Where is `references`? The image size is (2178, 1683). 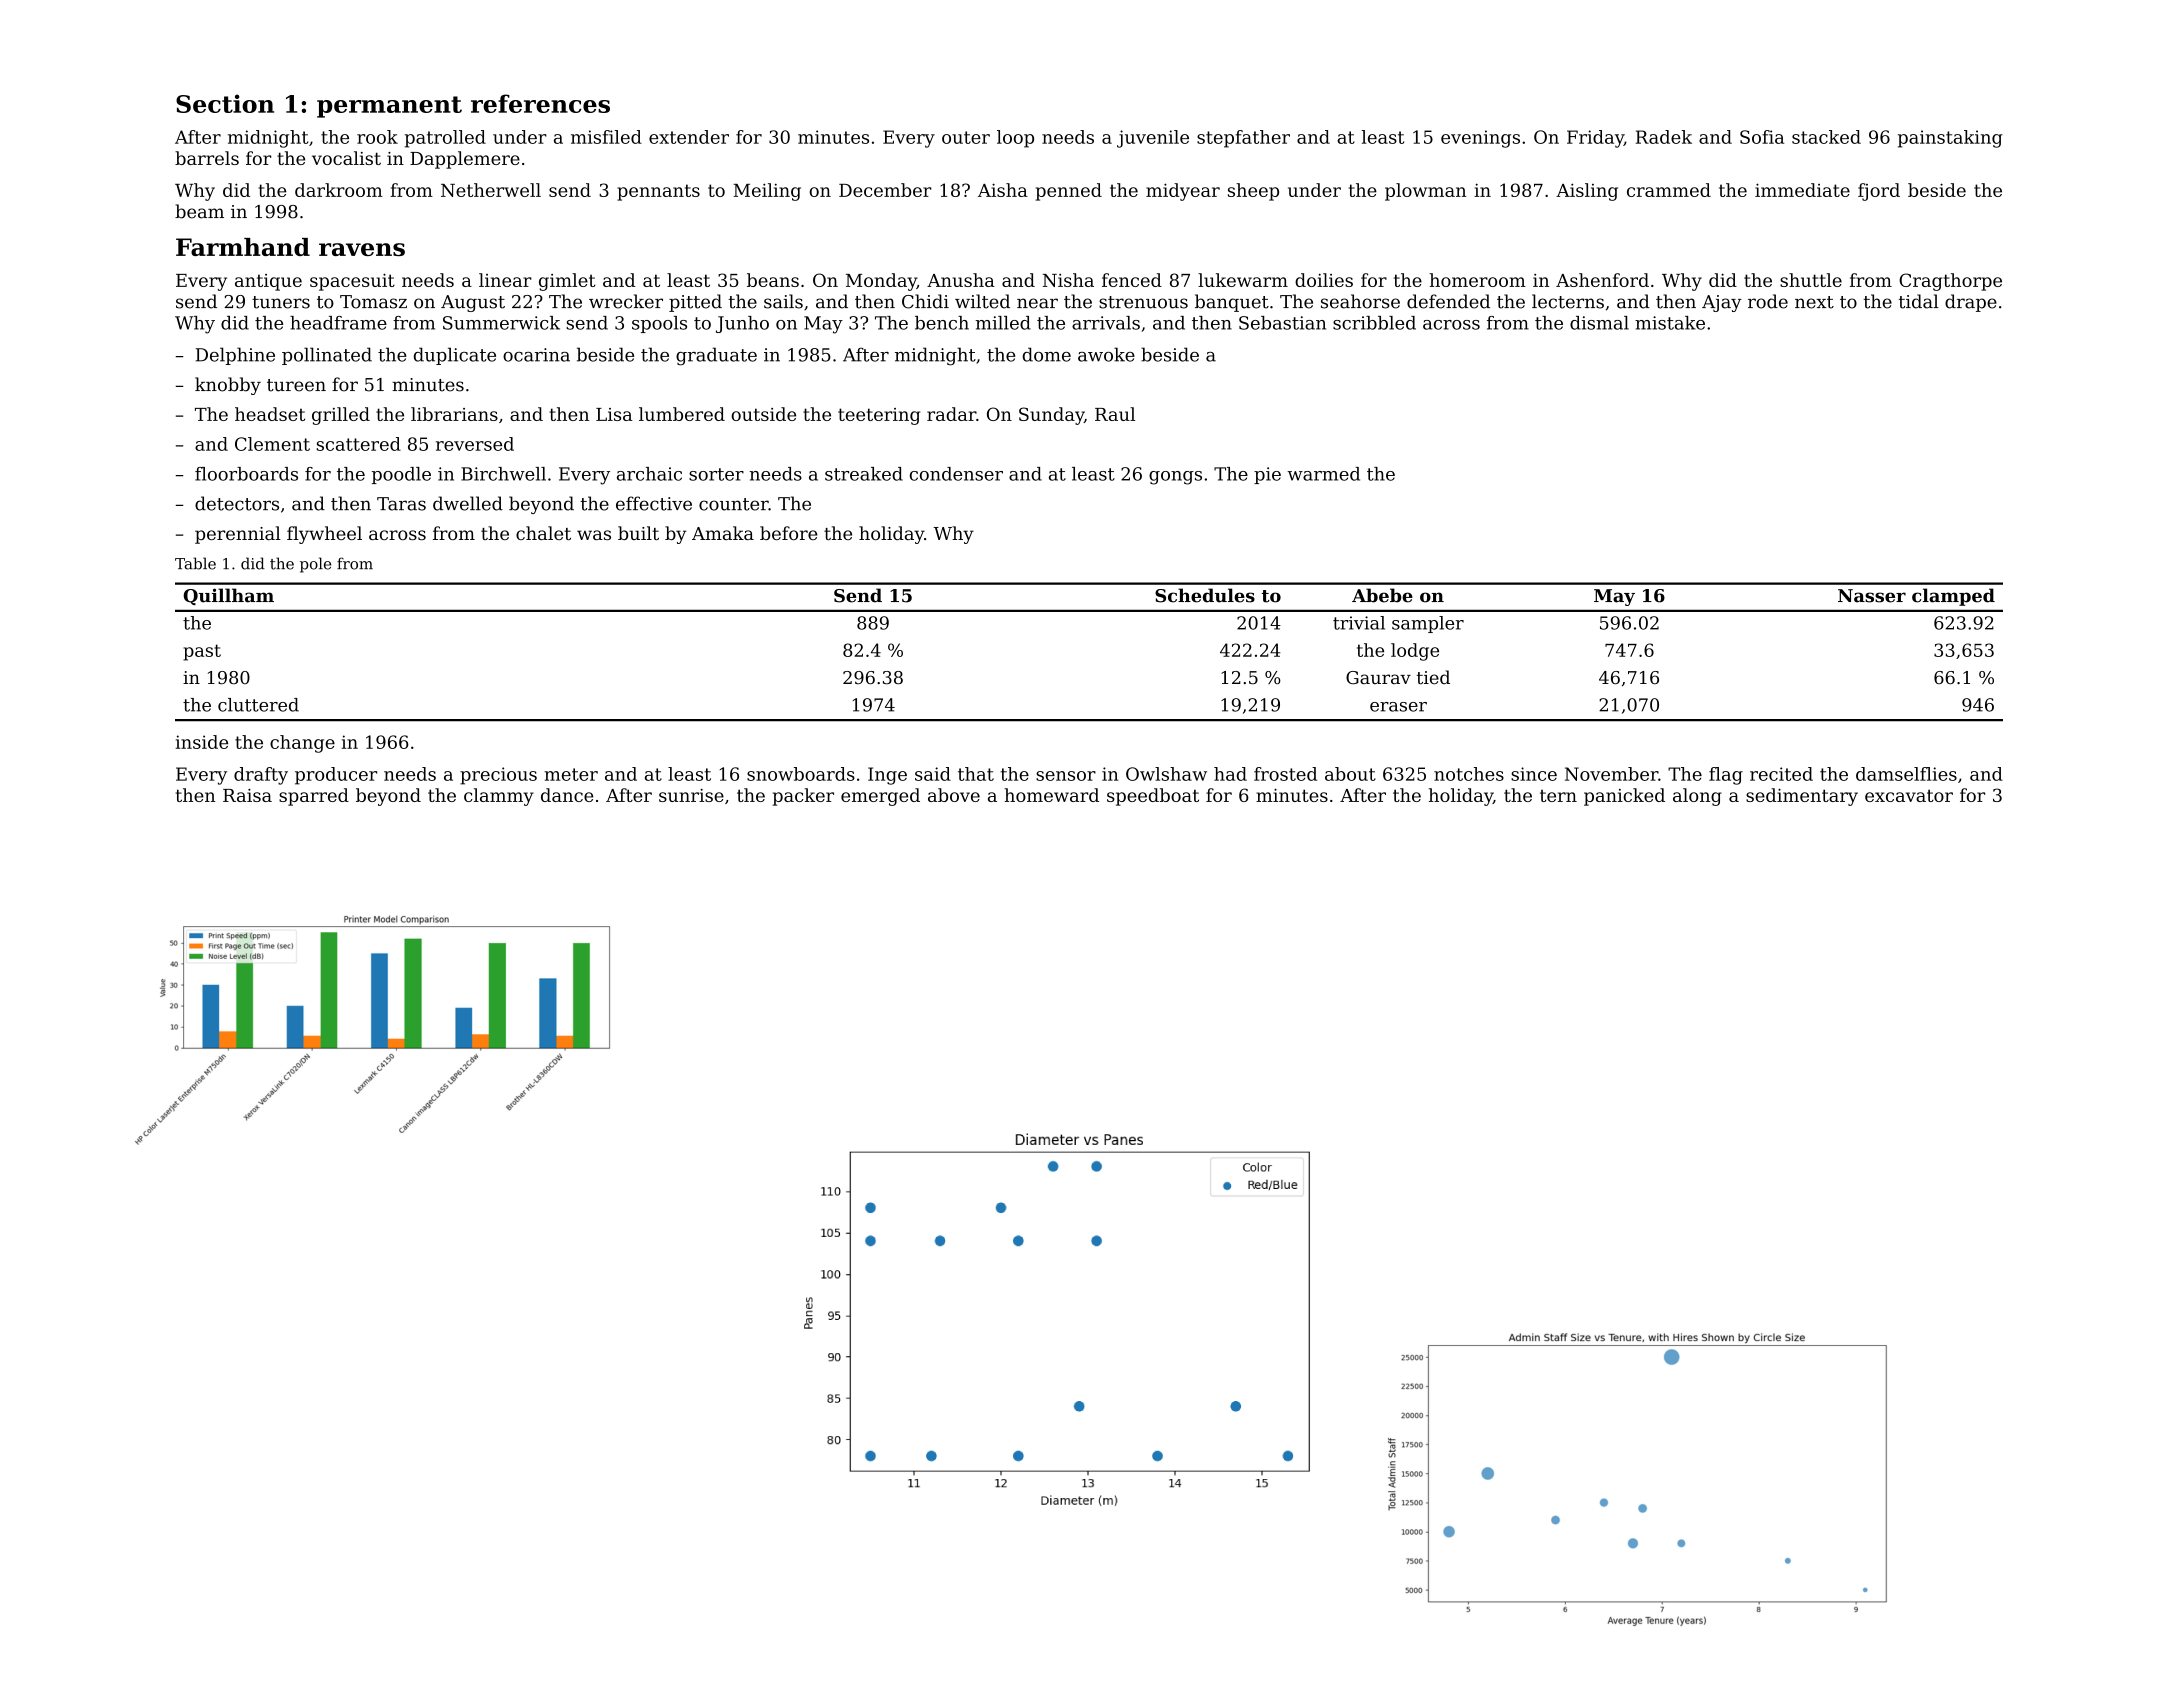
references is located at coordinates (540, 103).
